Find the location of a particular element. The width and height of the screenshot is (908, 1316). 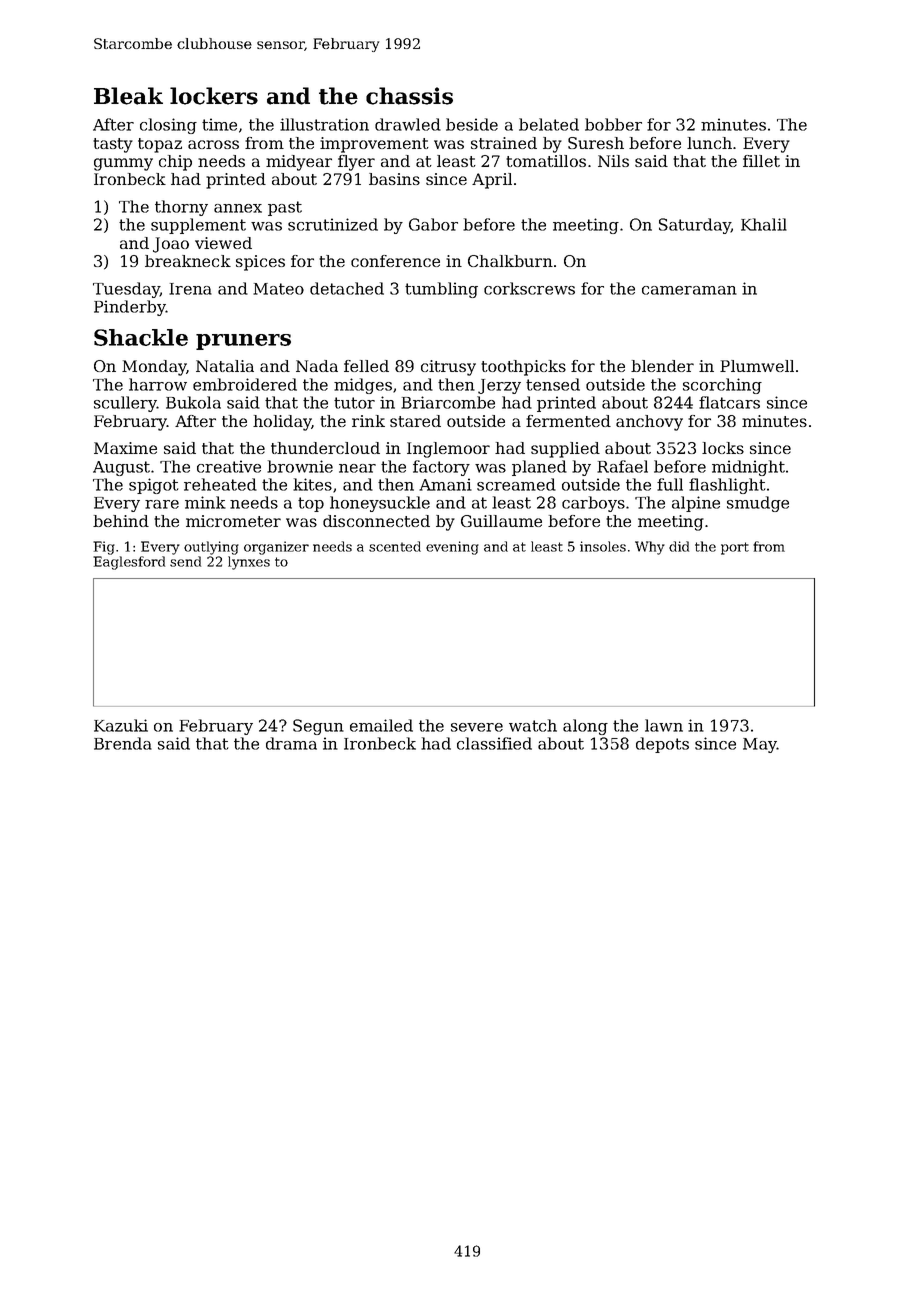

Kazuki is located at coordinates (121, 725).
